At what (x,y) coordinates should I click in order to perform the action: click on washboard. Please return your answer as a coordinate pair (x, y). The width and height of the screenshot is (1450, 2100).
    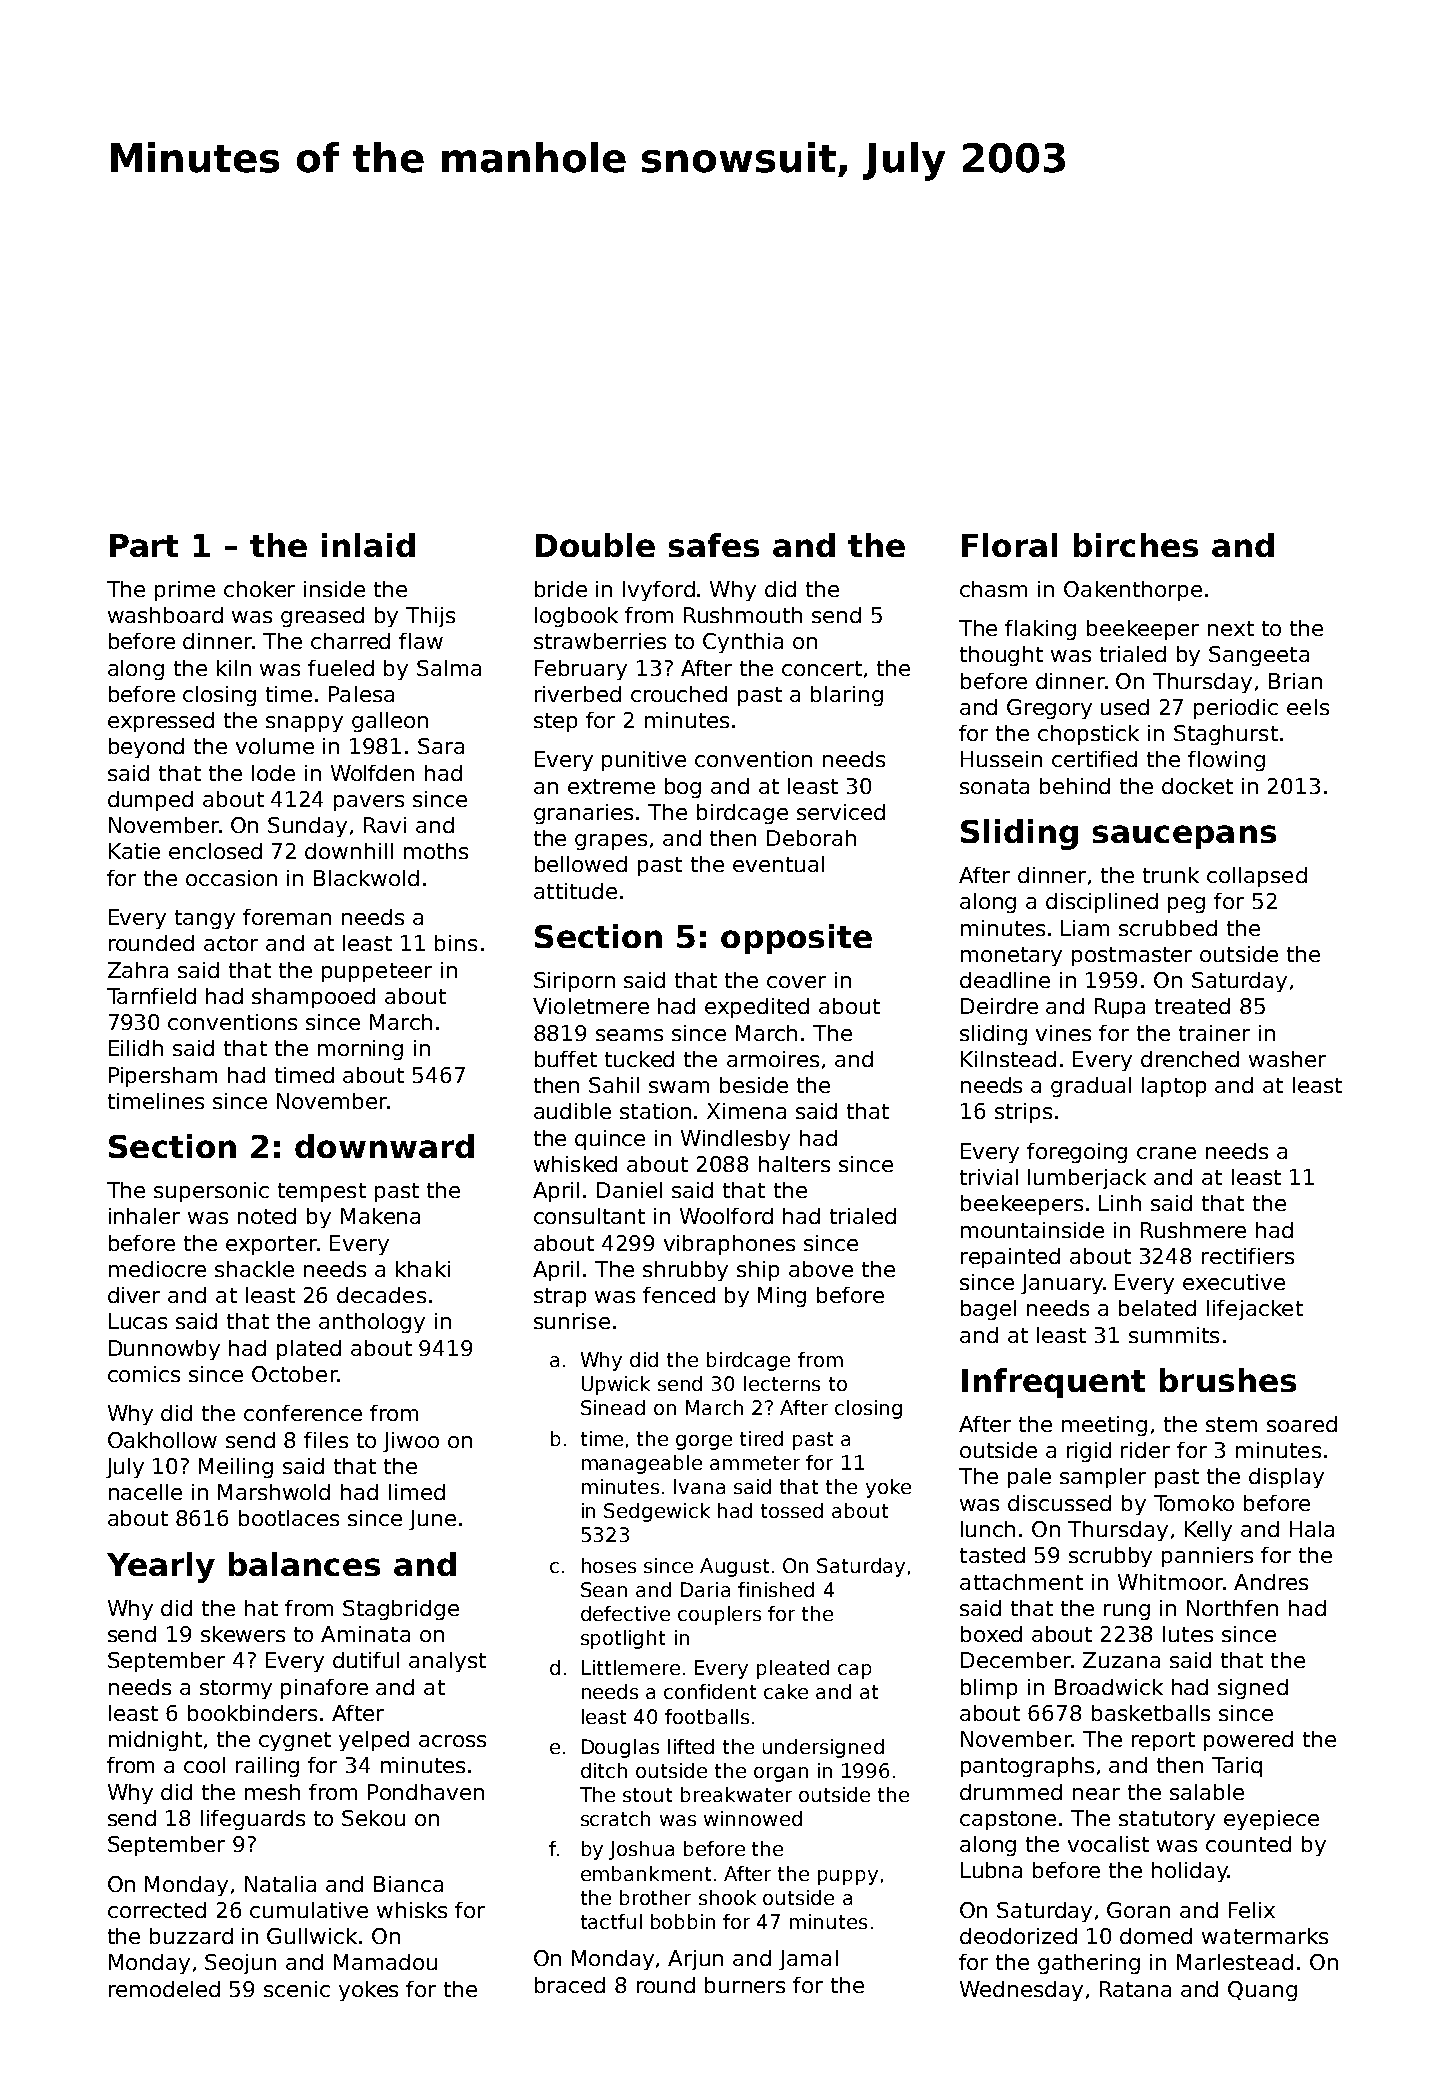
    Looking at the image, I should click on (165, 615).
